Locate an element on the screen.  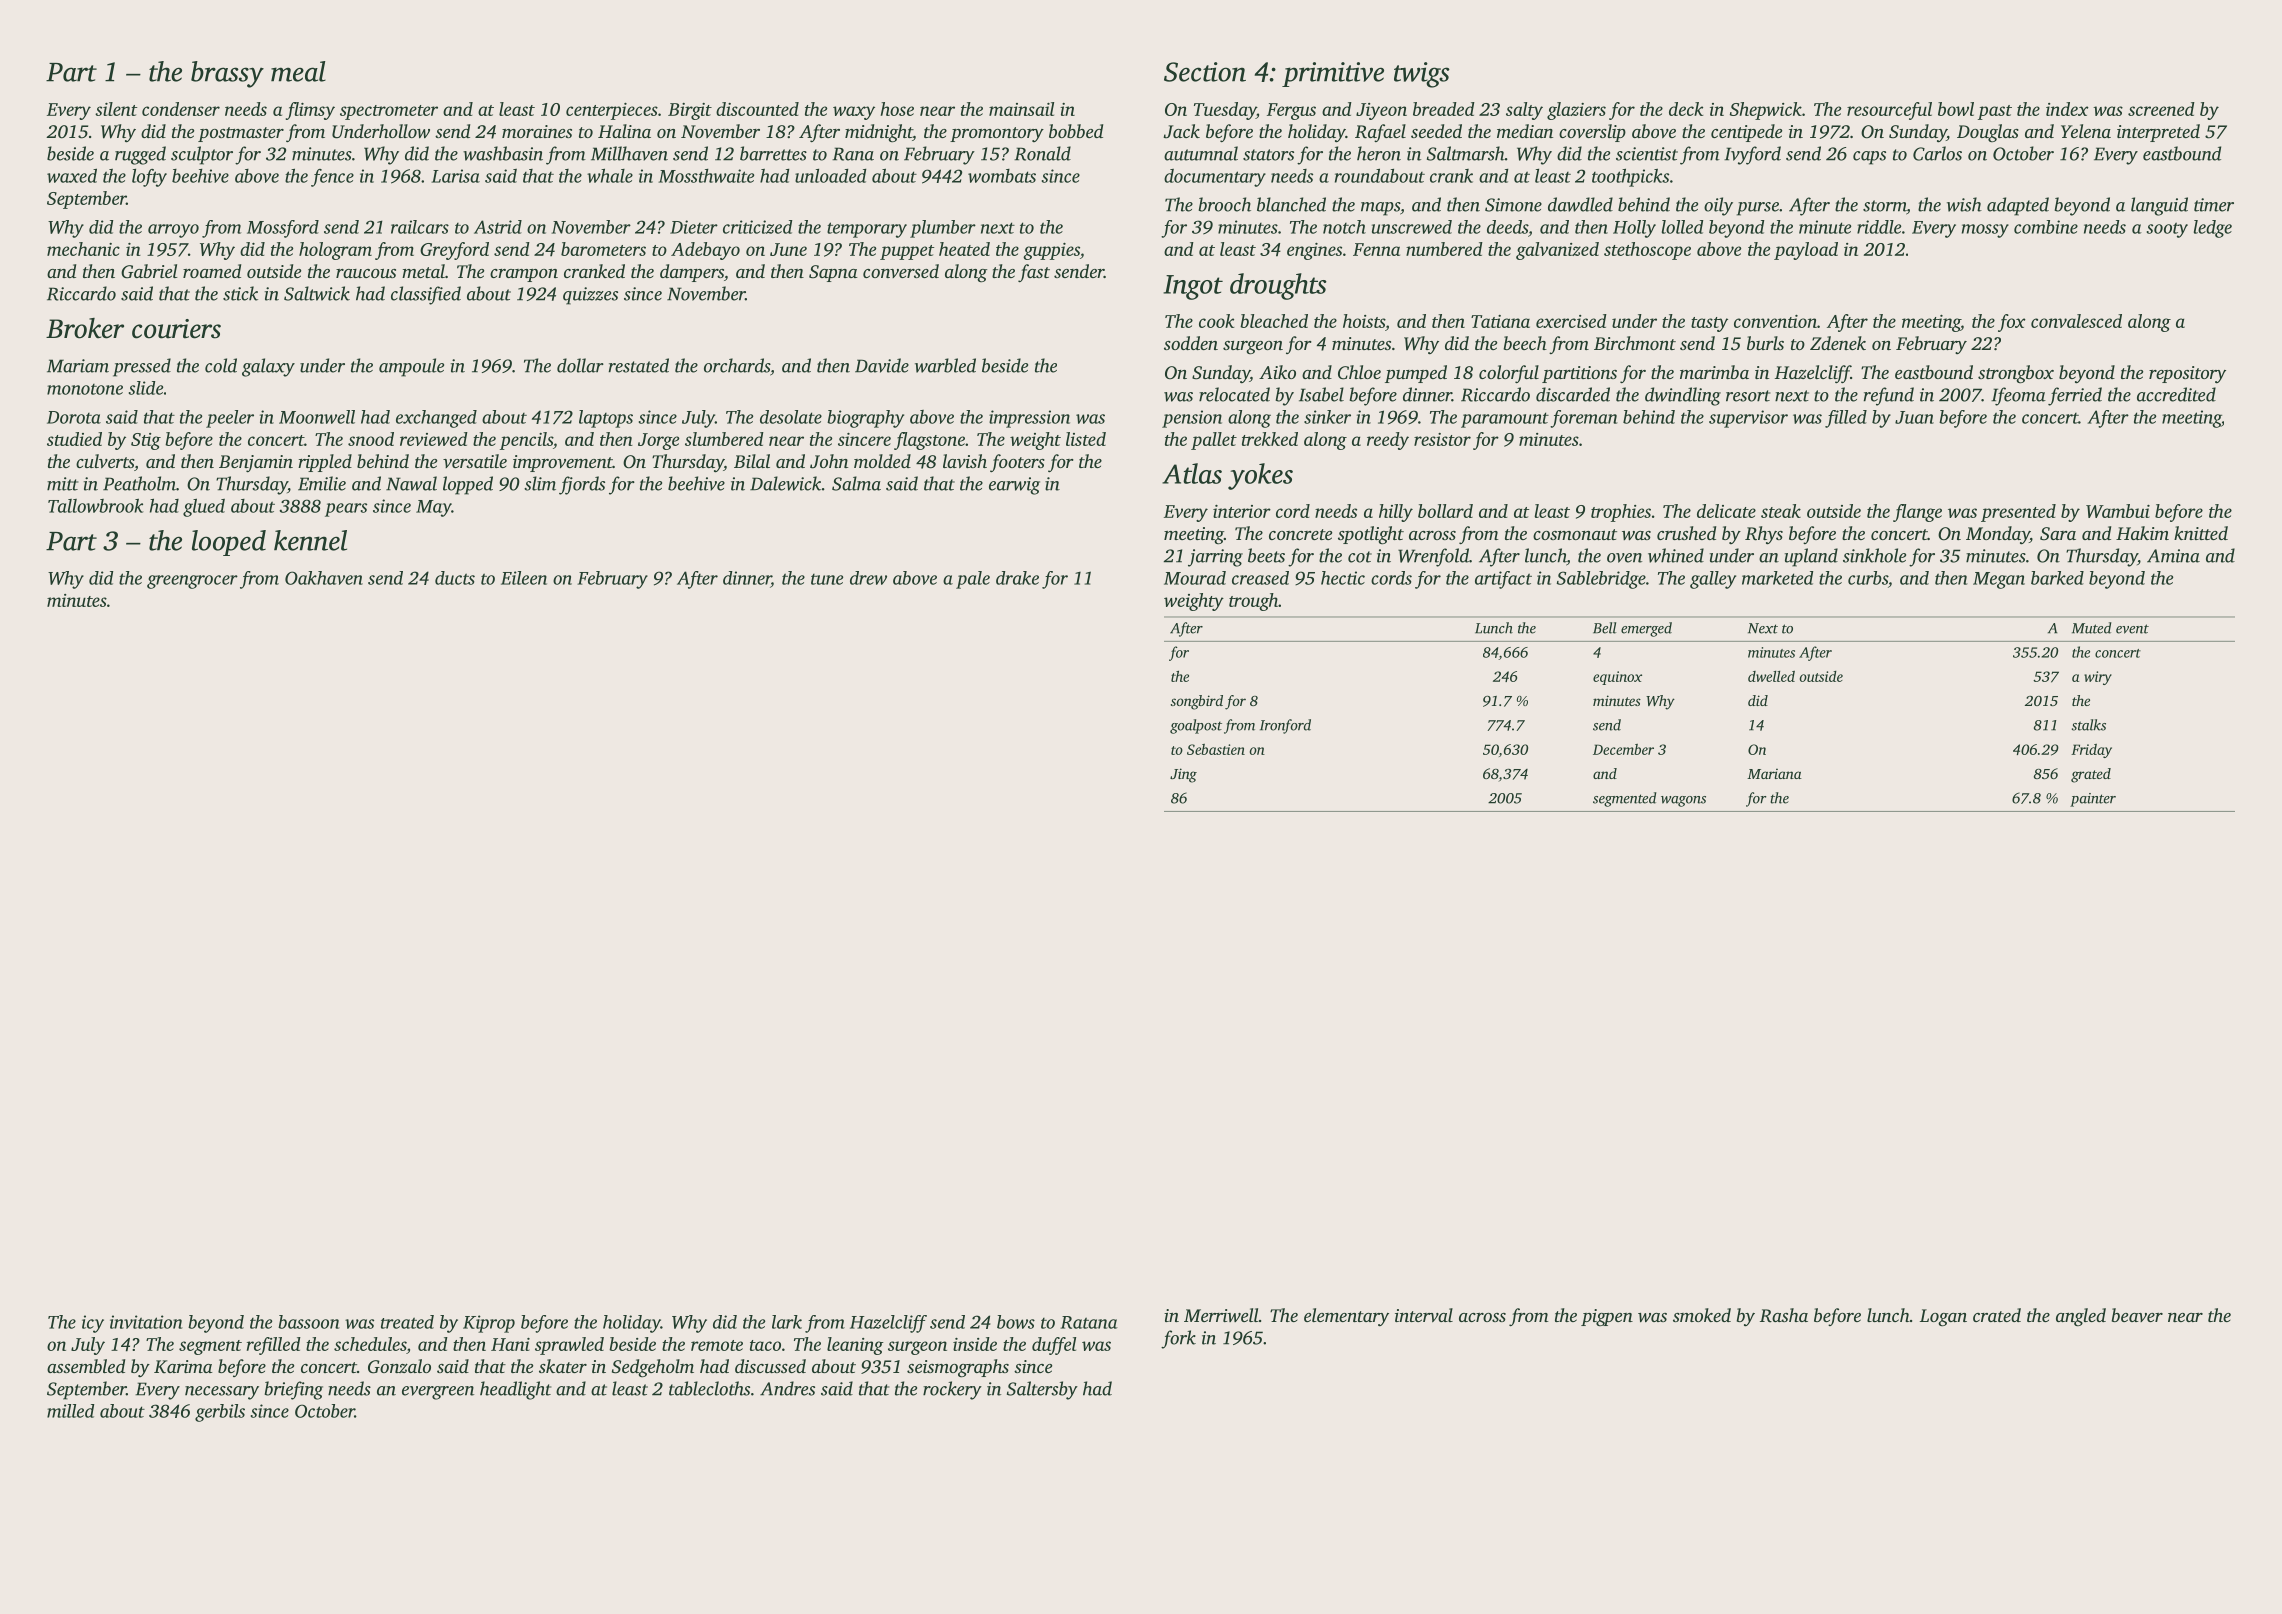
Saltersby is located at coordinates (1042, 1390).
